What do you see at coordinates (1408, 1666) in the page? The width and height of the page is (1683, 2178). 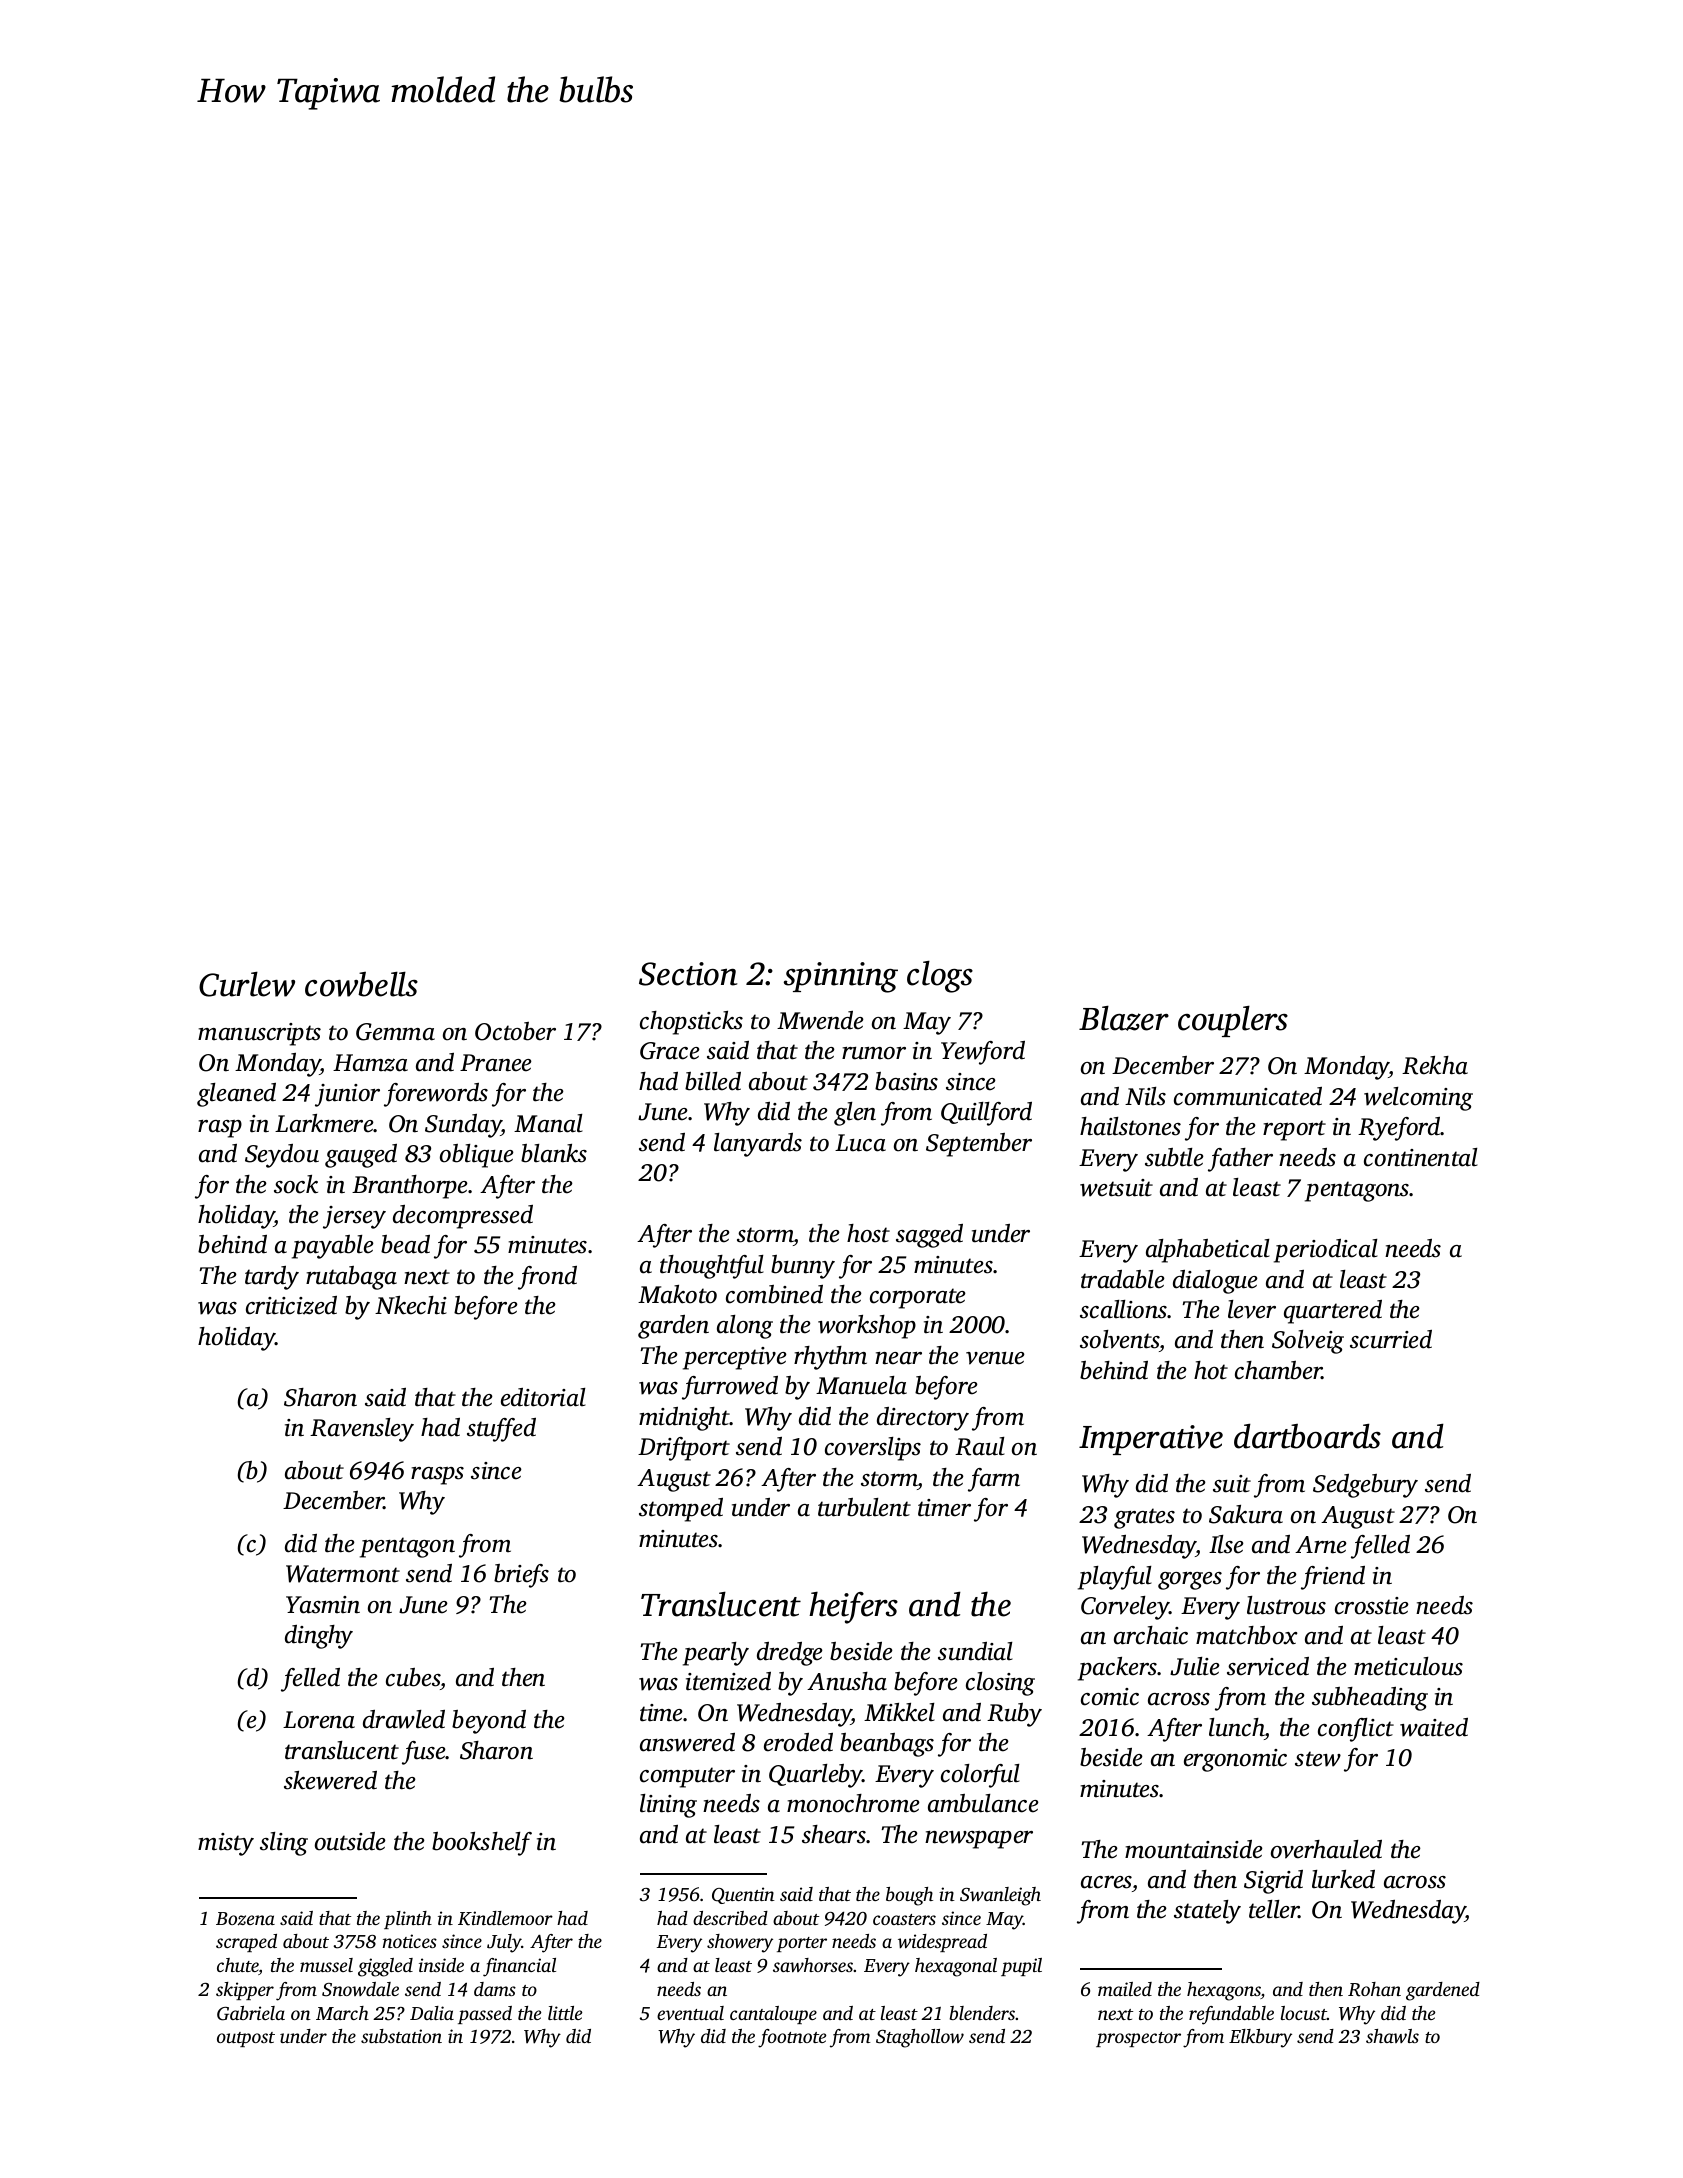 I see `meticulous` at bounding box center [1408, 1666].
